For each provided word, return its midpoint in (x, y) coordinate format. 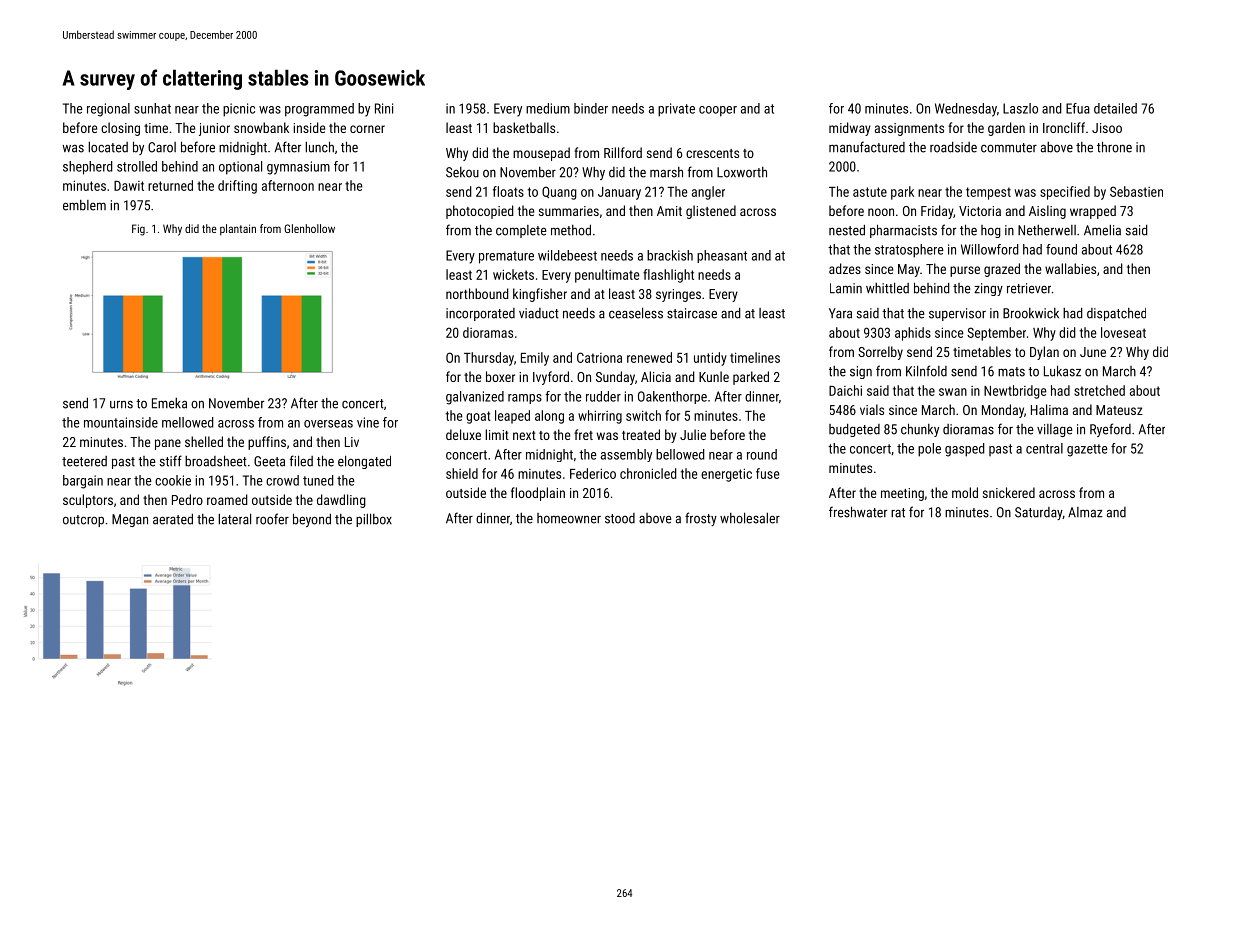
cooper (718, 111)
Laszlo (1020, 108)
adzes (845, 268)
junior (214, 129)
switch (643, 415)
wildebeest (567, 255)
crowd (282, 480)
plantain (238, 230)
